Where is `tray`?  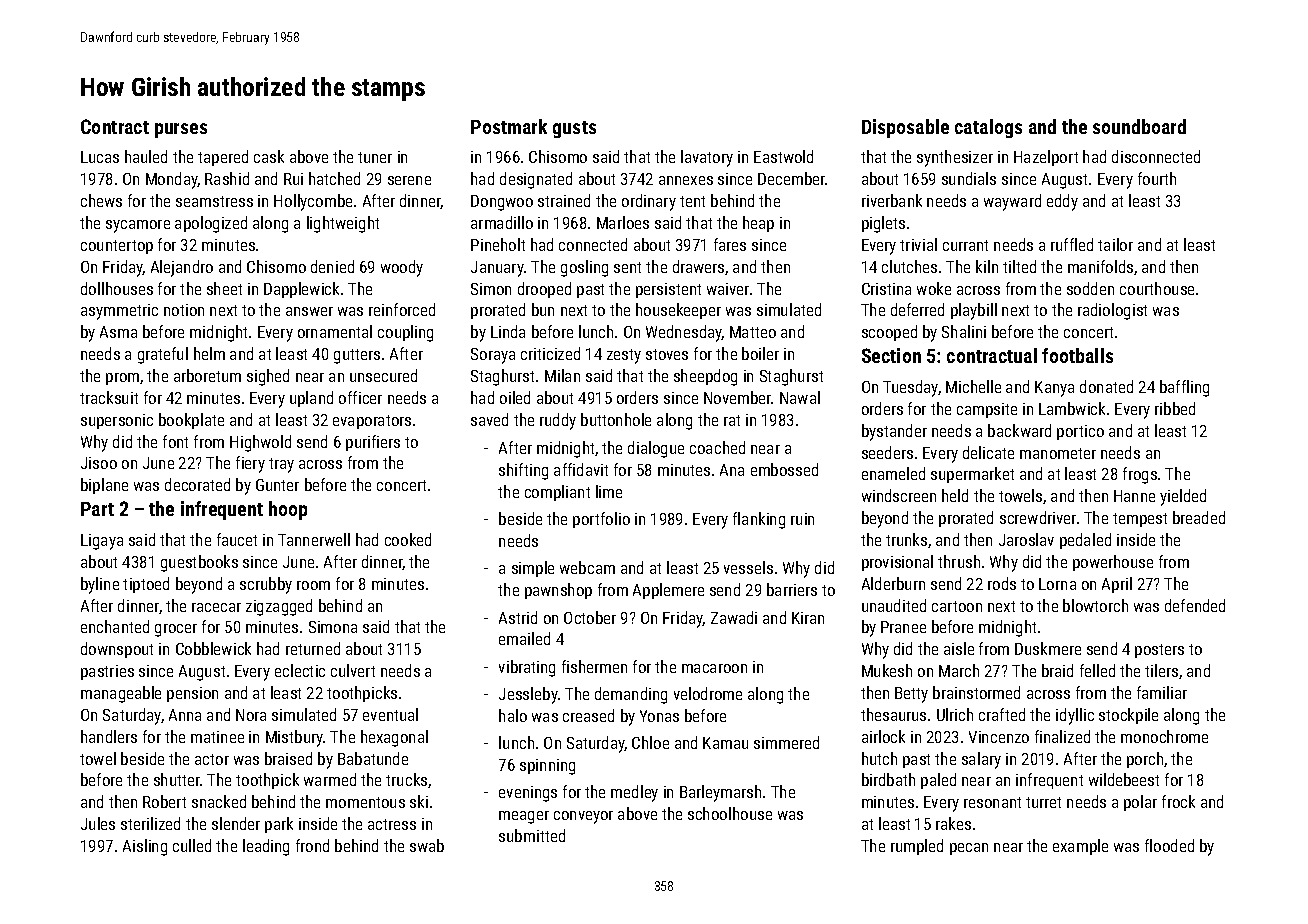 tray is located at coordinates (281, 465).
